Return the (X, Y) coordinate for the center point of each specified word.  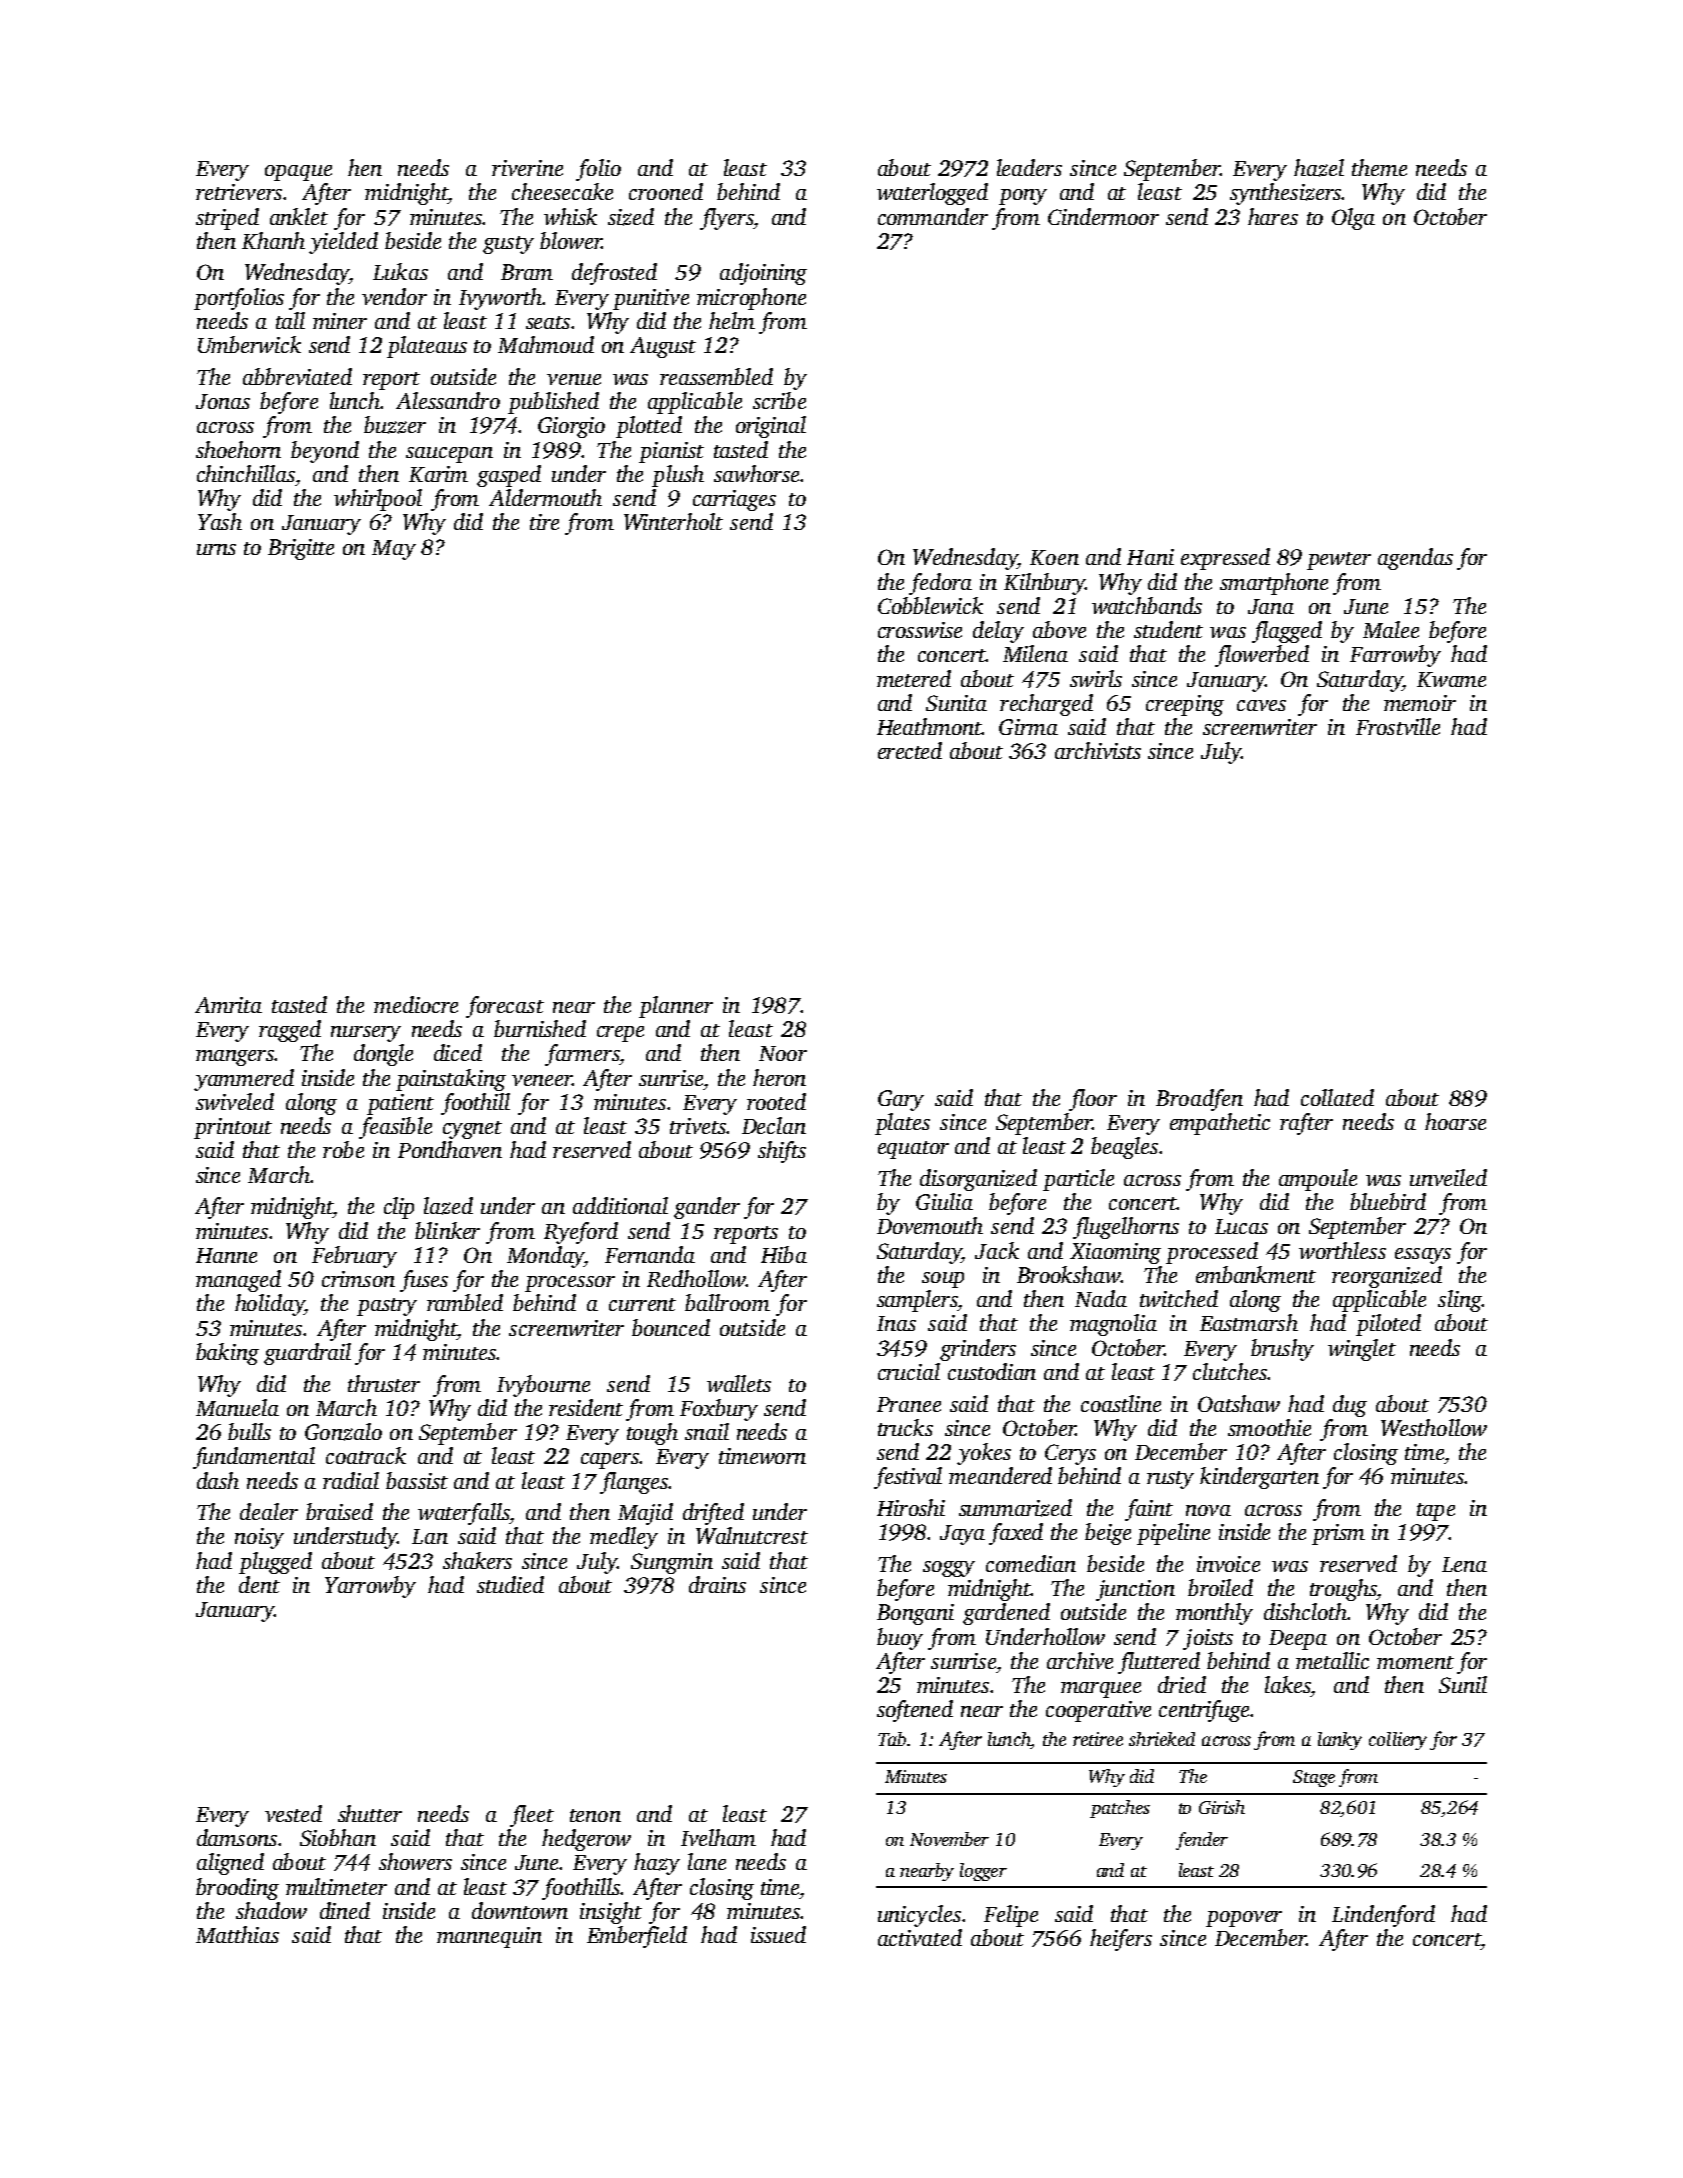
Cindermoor (1103, 216)
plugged (275, 1563)
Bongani (915, 1614)
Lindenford (1383, 1916)
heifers (1121, 1940)
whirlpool (378, 500)
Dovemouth (930, 1225)
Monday (545, 1257)
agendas (1415, 559)
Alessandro (448, 400)
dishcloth (1305, 1611)
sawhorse (756, 473)
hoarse (1455, 1121)
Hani (1150, 557)
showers (415, 1861)
